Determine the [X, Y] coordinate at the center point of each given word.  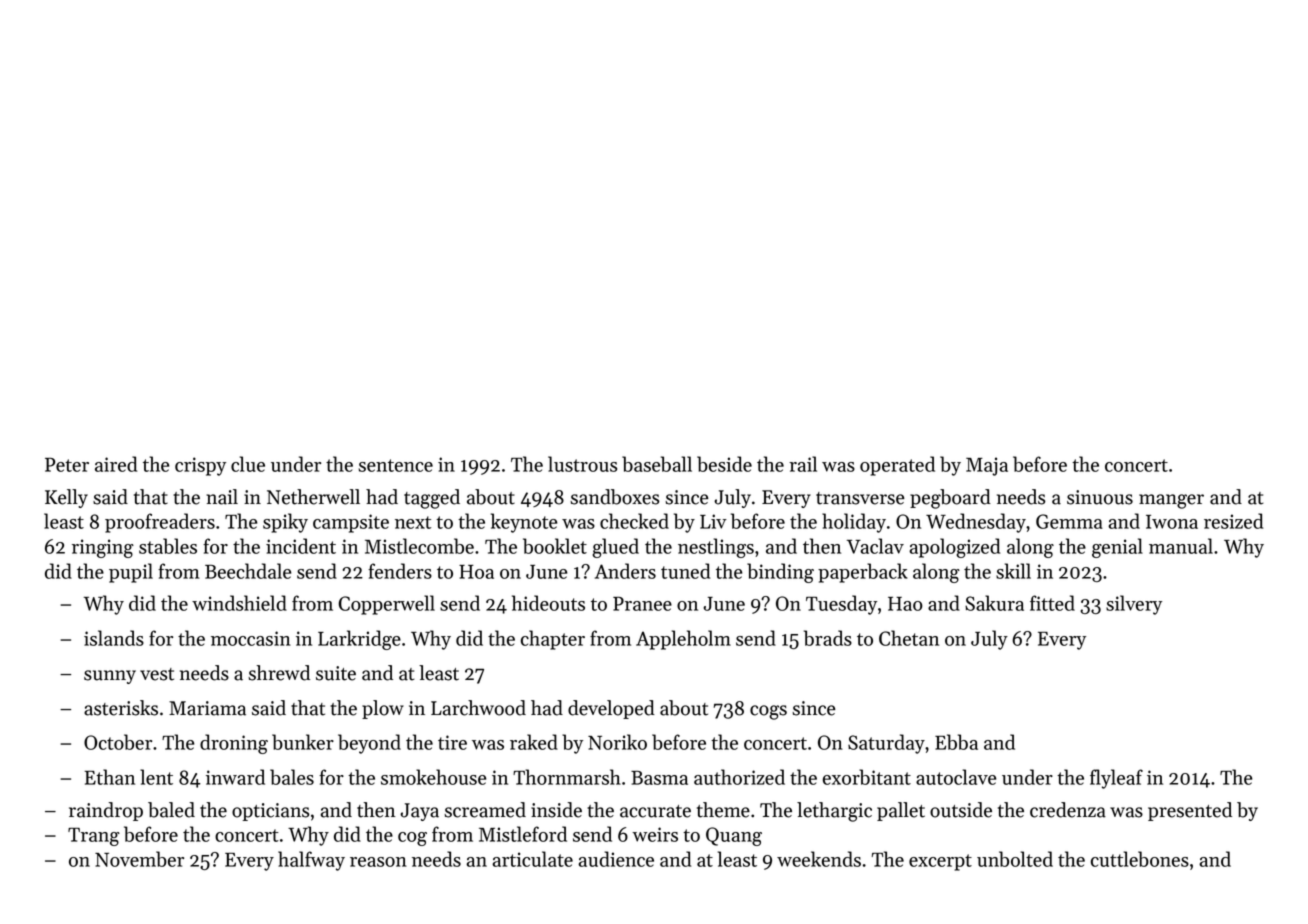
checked [634, 521]
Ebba [956, 742]
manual [1181, 546]
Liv [713, 521]
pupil [131, 573]
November [139, 859]
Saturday [886, 744]
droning [234, 744]
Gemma [1069, 521]
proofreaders [160, 523]
